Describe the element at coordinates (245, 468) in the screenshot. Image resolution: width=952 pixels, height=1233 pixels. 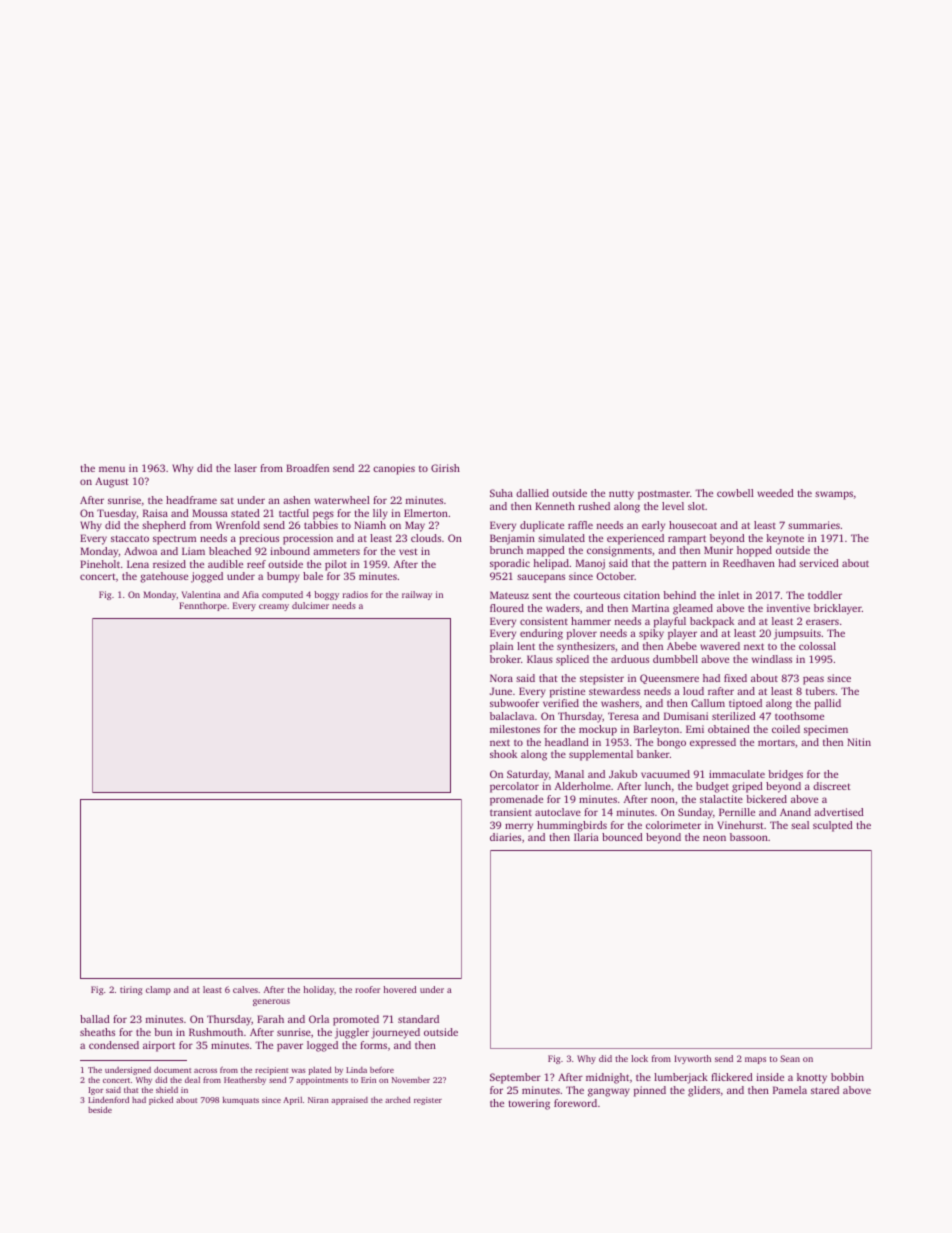
I see `laser` at that location.
